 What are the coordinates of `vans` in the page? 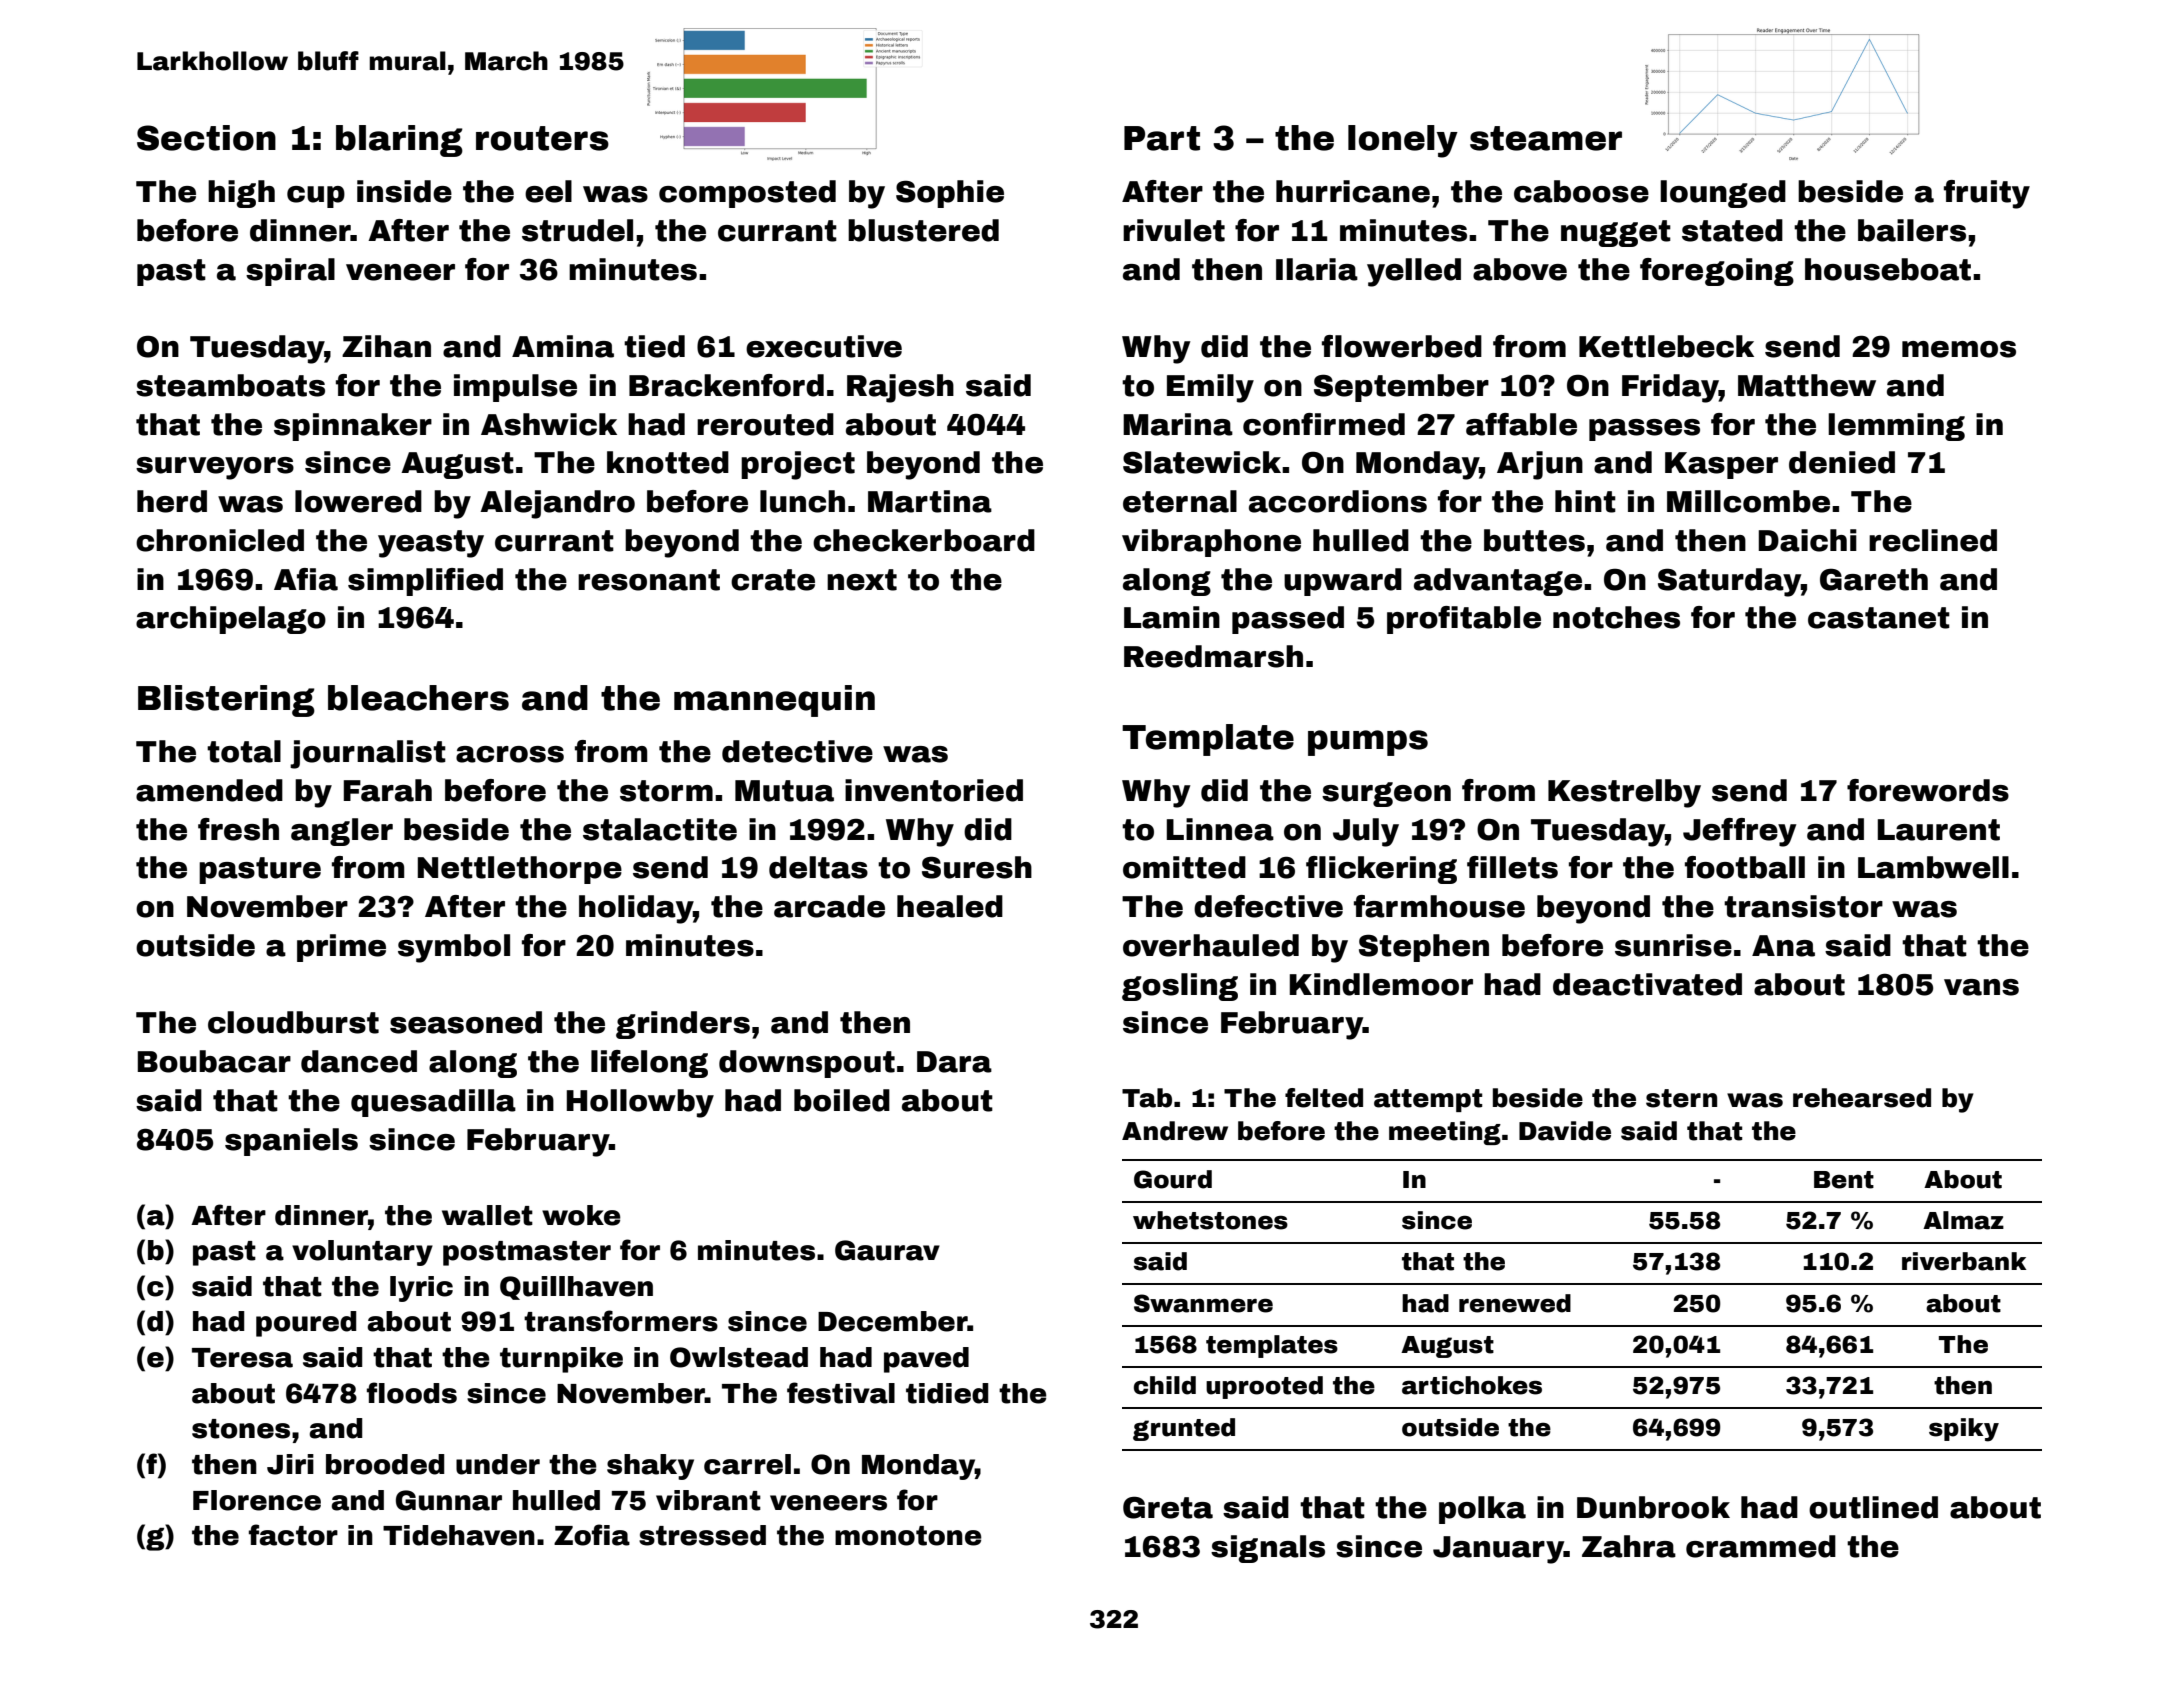 It's located at (1981, 987).
